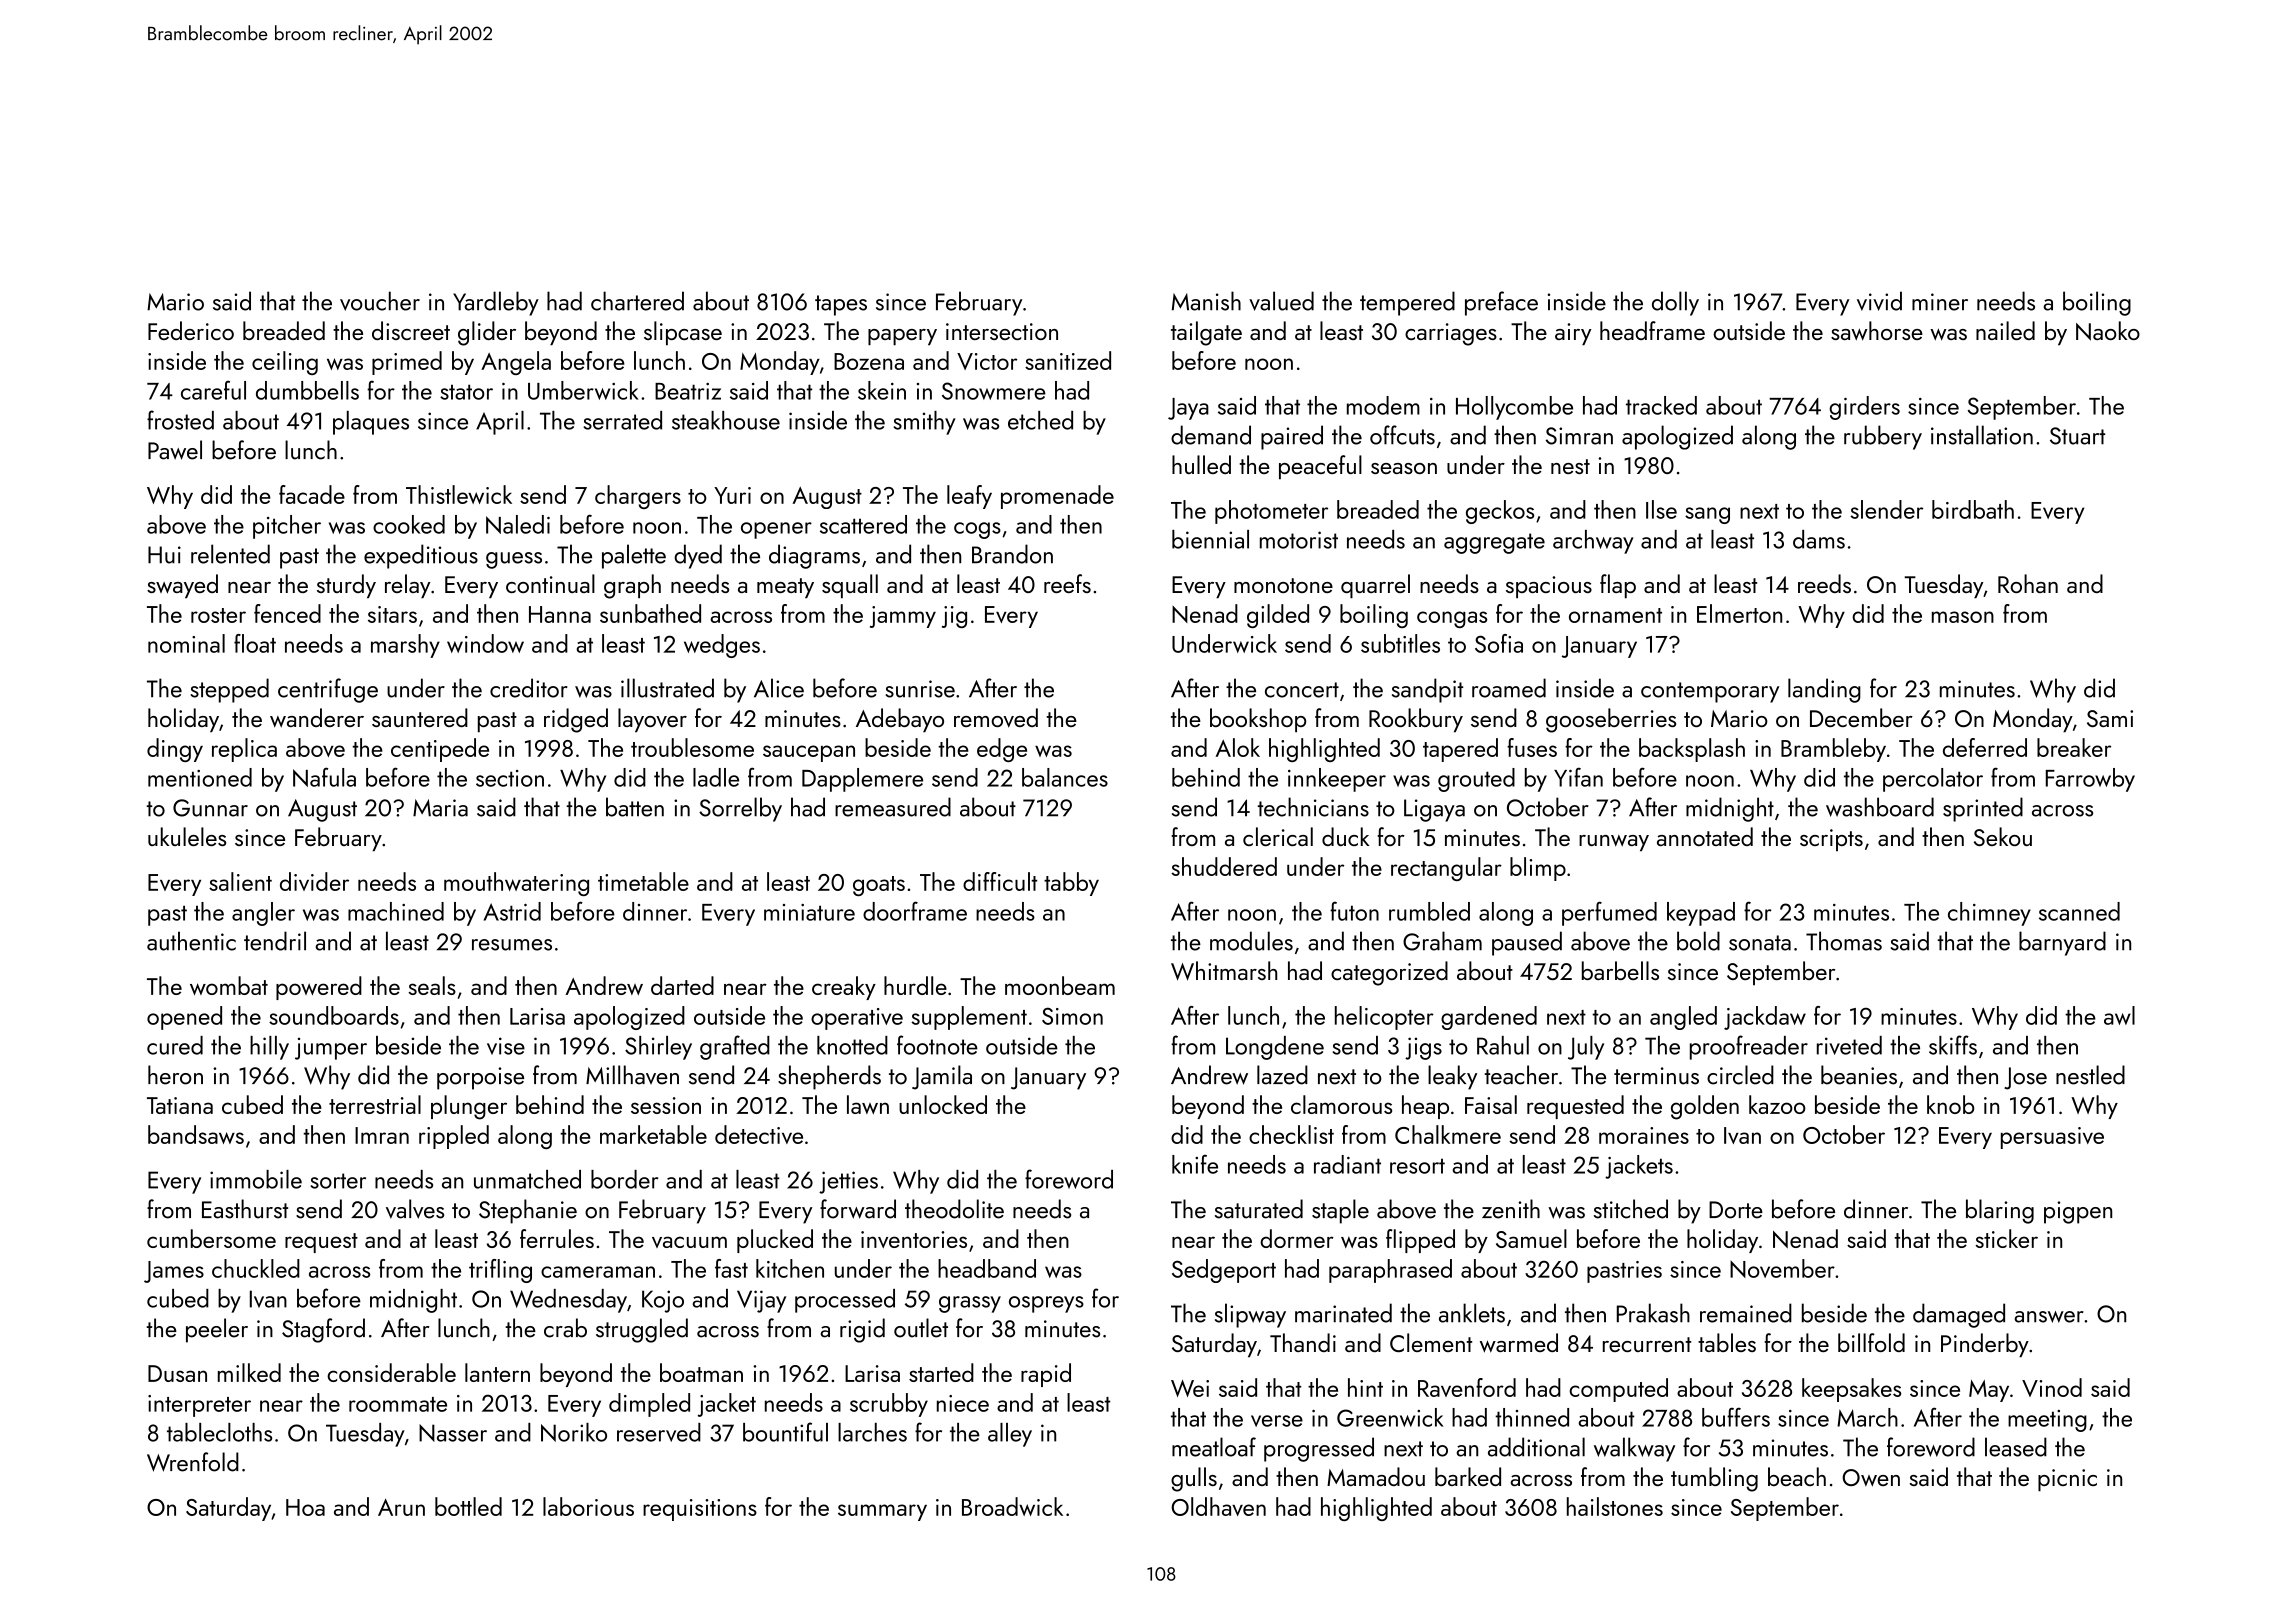  Describe the element at coordinates (1275, 1048) in the image. I see `Longdene` at that location.
